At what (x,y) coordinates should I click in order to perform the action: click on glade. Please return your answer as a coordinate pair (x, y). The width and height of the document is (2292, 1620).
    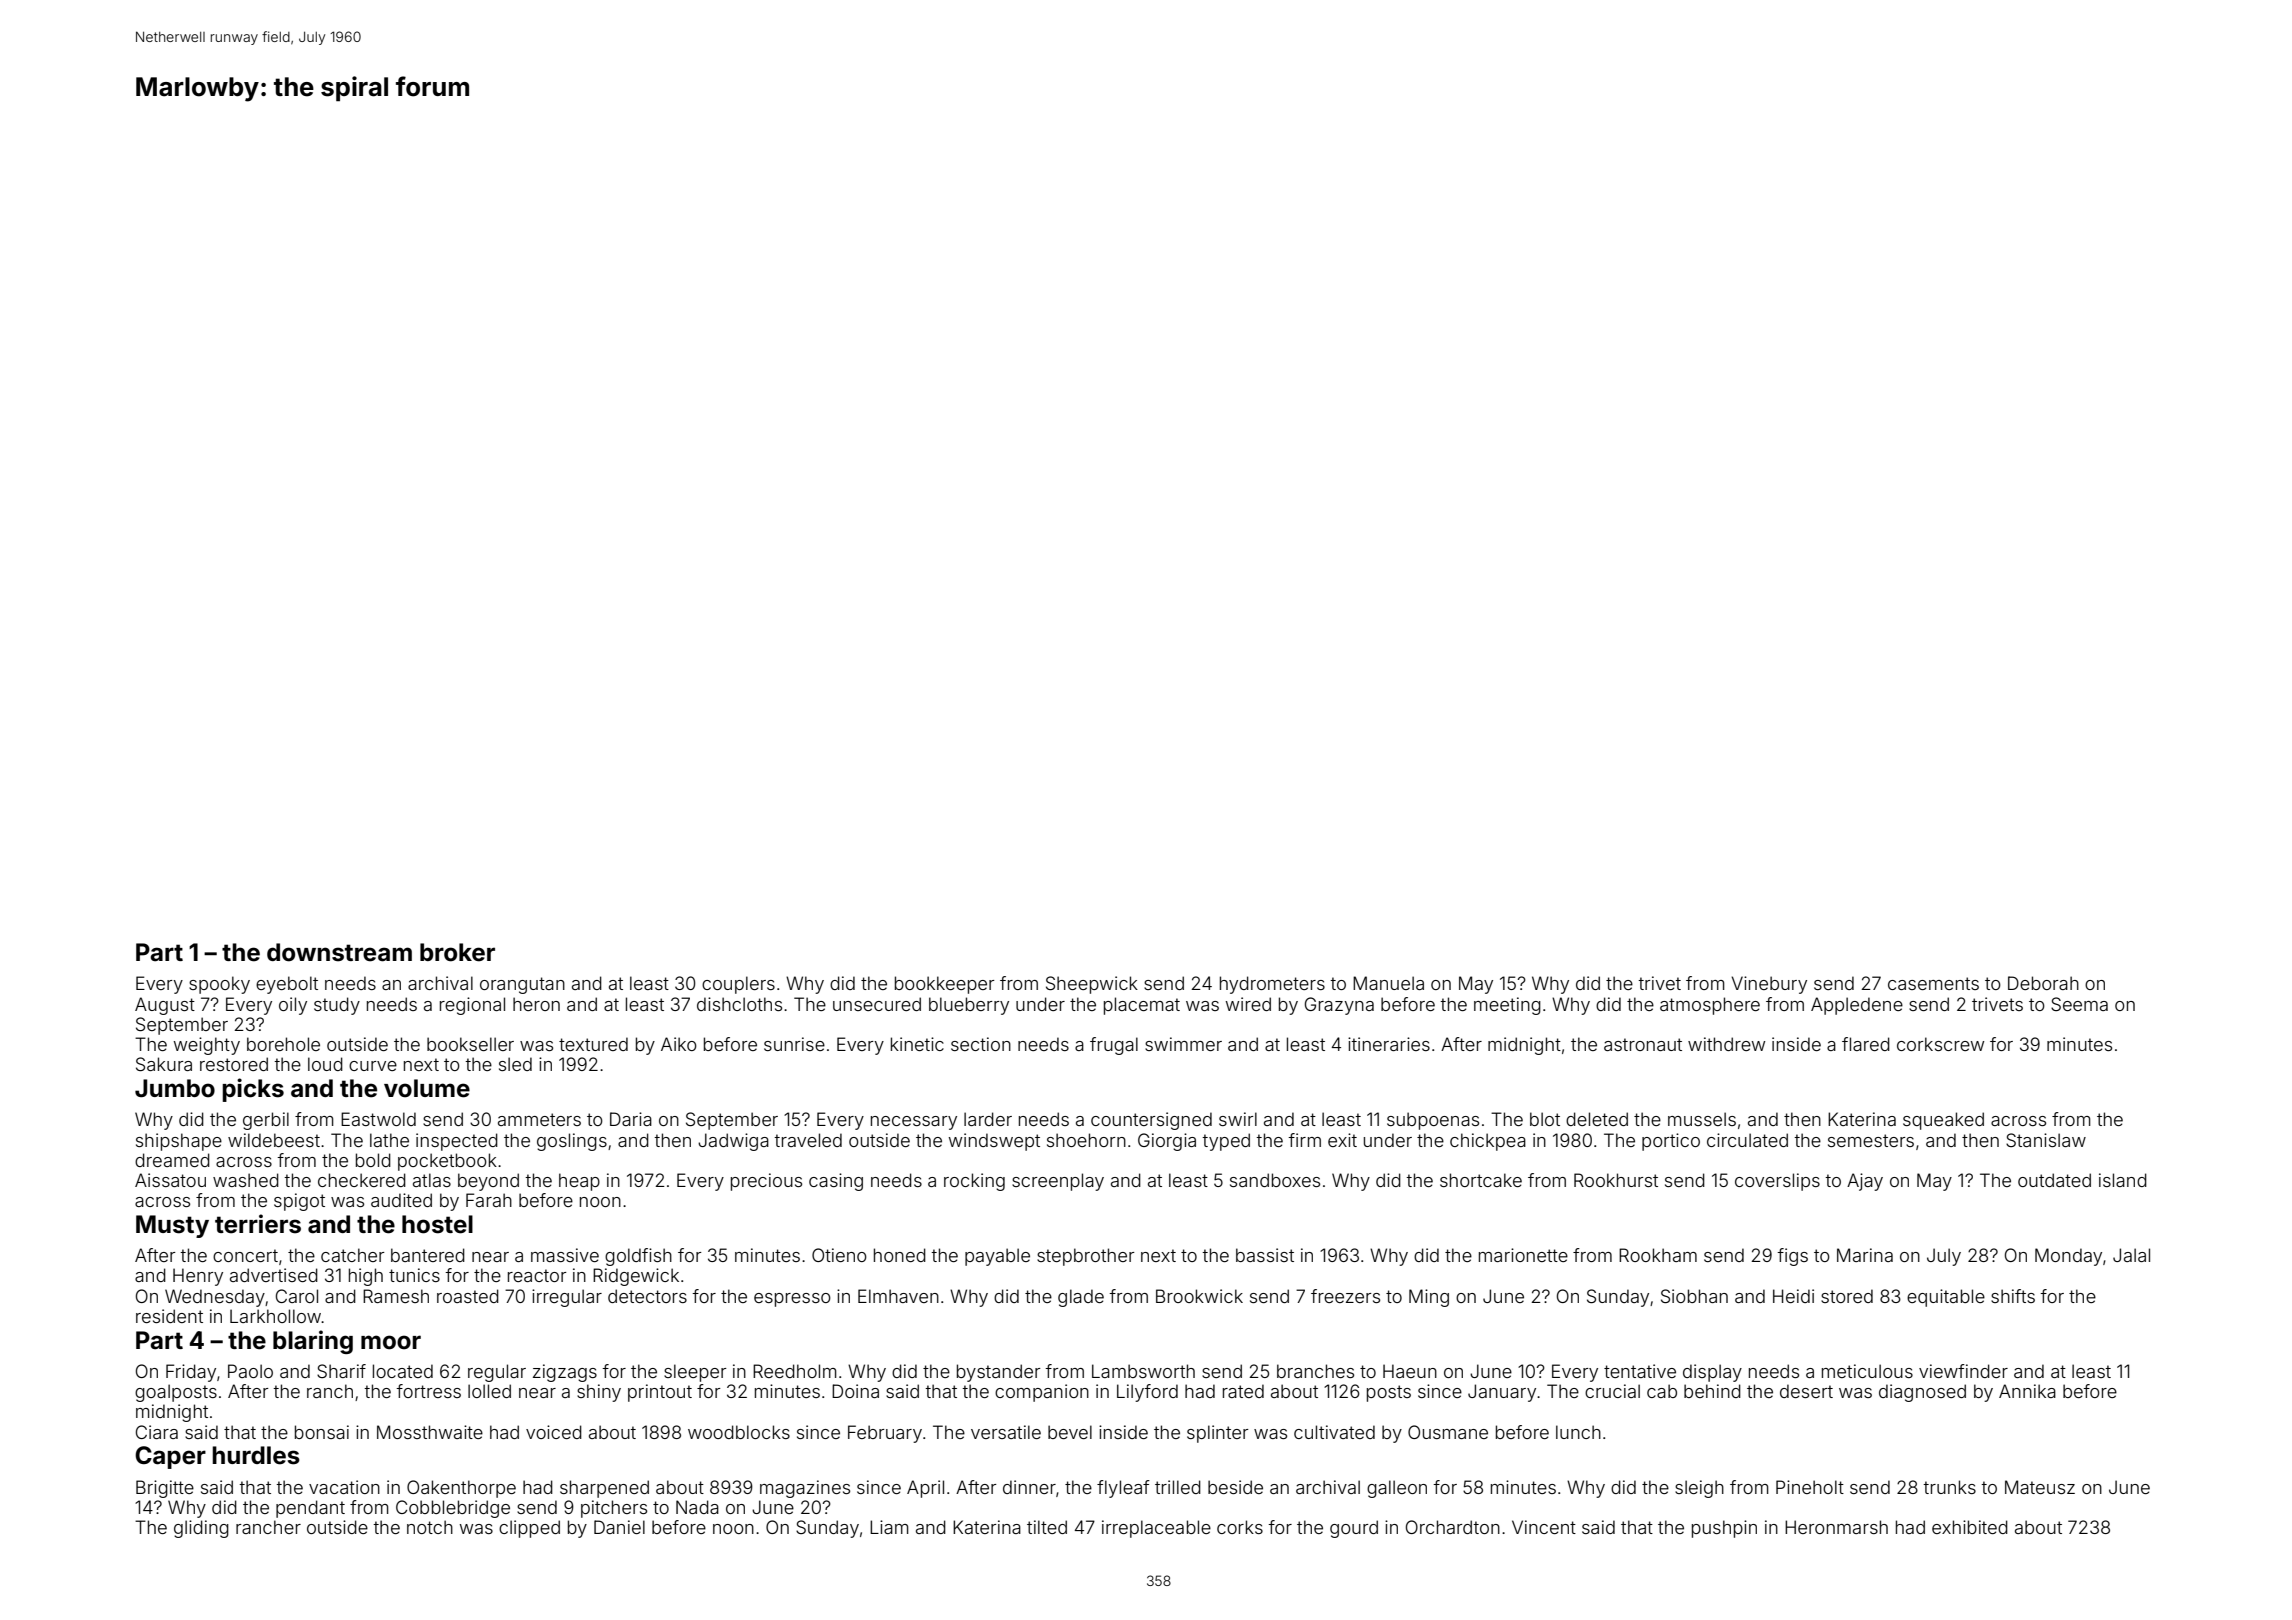
    Looking at the image, I should click on (1081, 1298).
